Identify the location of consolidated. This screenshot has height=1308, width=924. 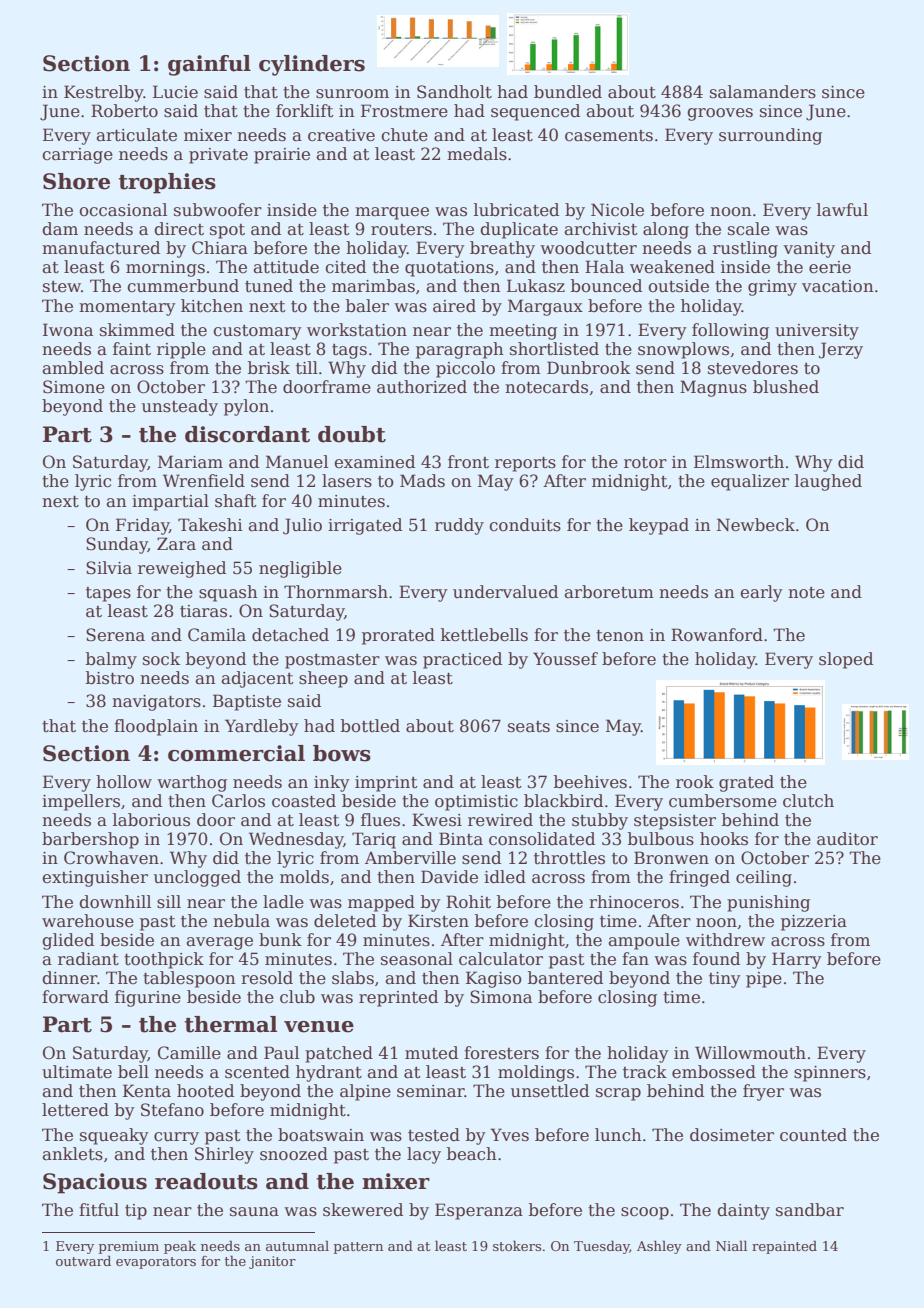
(542, 839).
